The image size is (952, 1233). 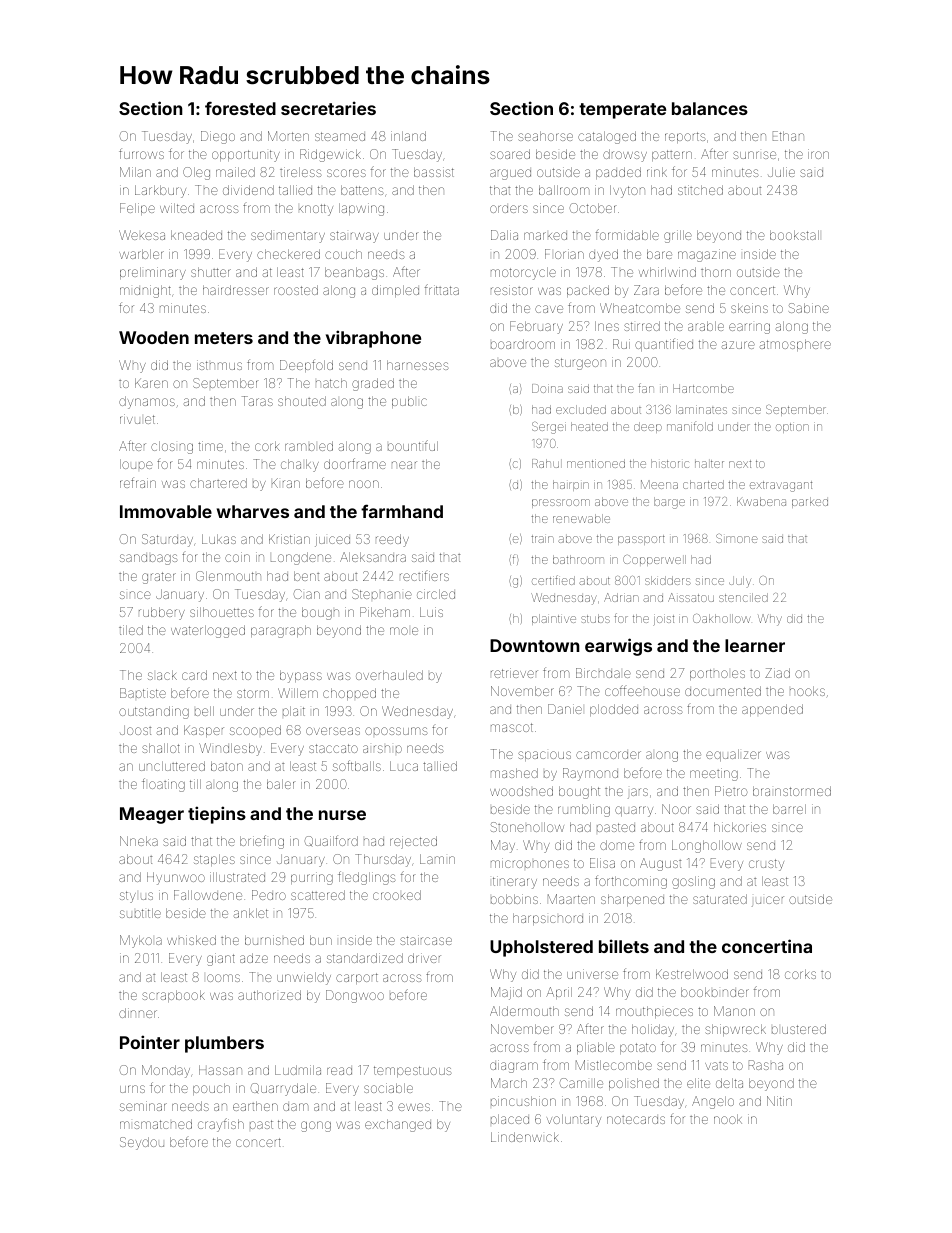 I want to click on Joost, so click(x=135, y=730).
